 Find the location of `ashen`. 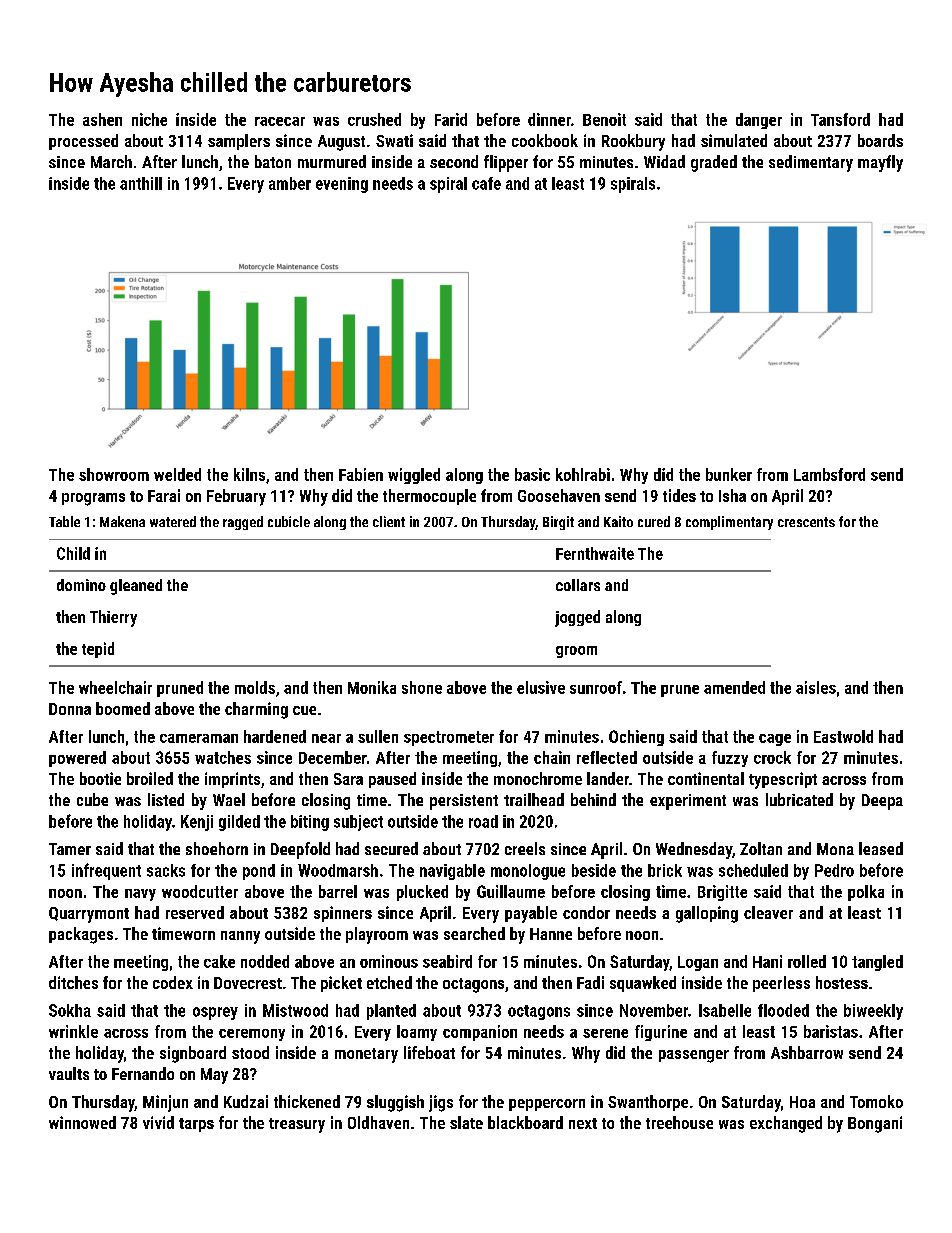

ashen is located at coordinates (102, 119).
